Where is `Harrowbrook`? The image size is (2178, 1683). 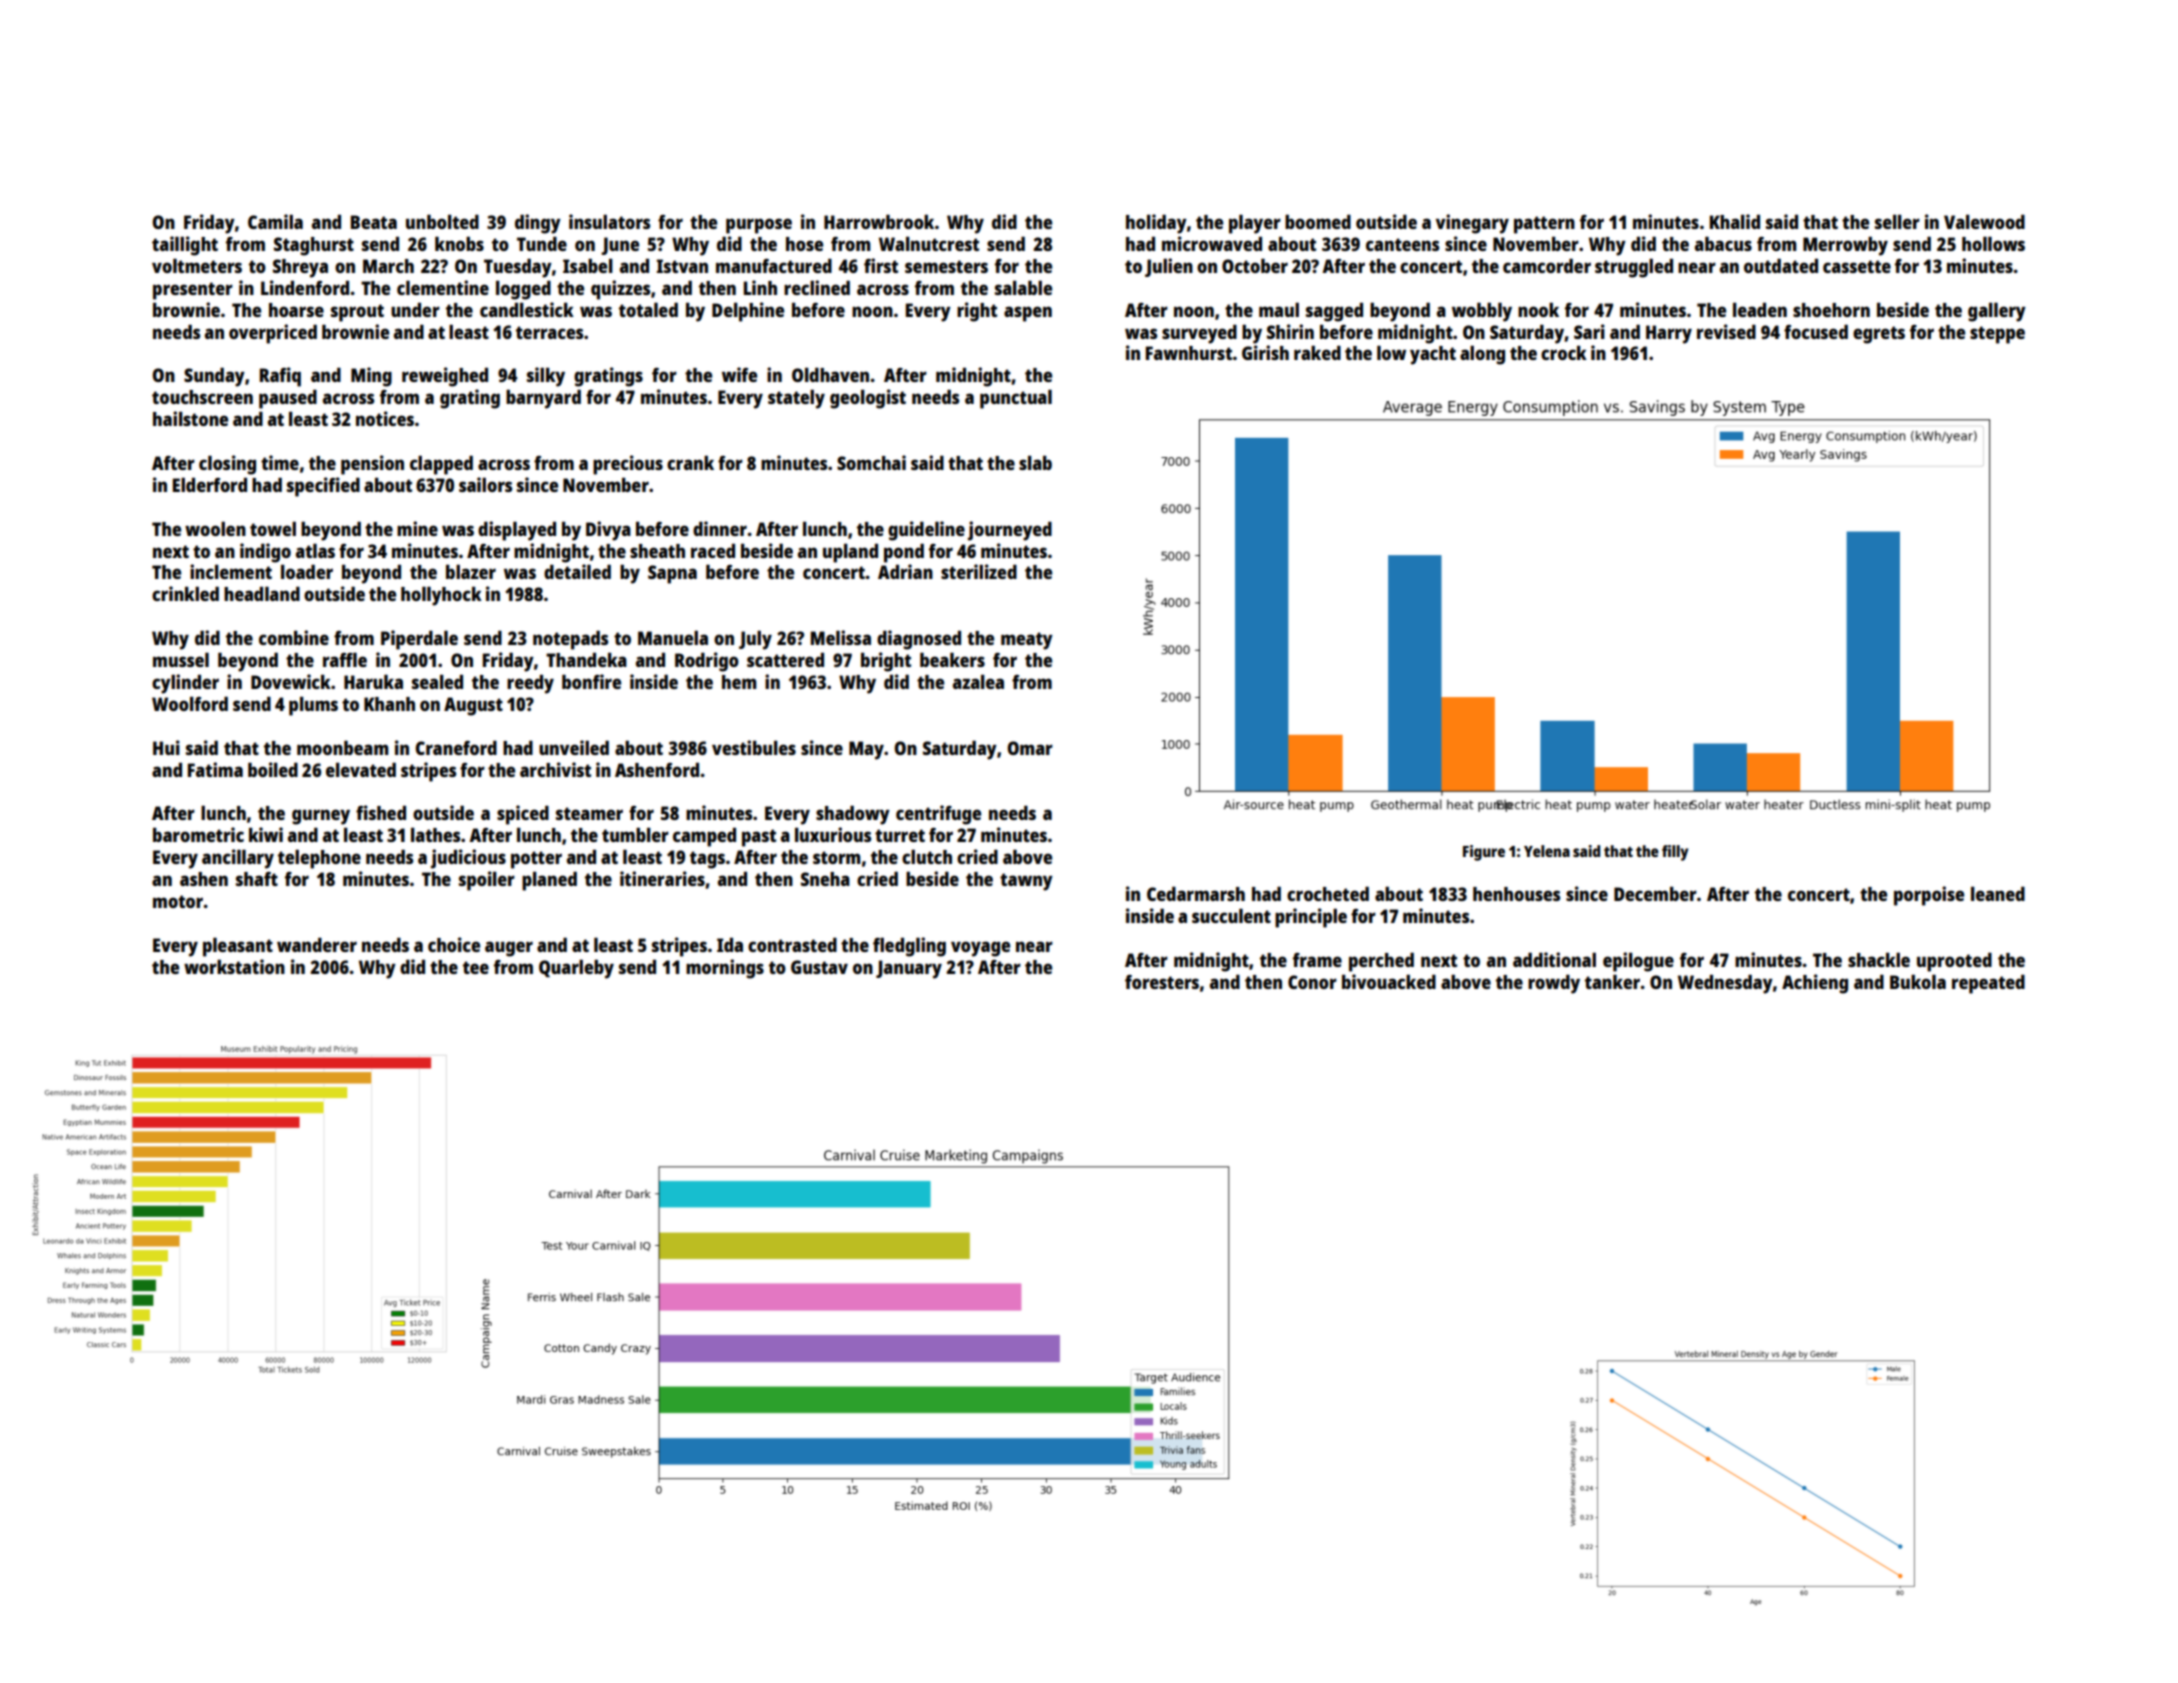 Harrowbrook is located at coordinates (879, 221).
